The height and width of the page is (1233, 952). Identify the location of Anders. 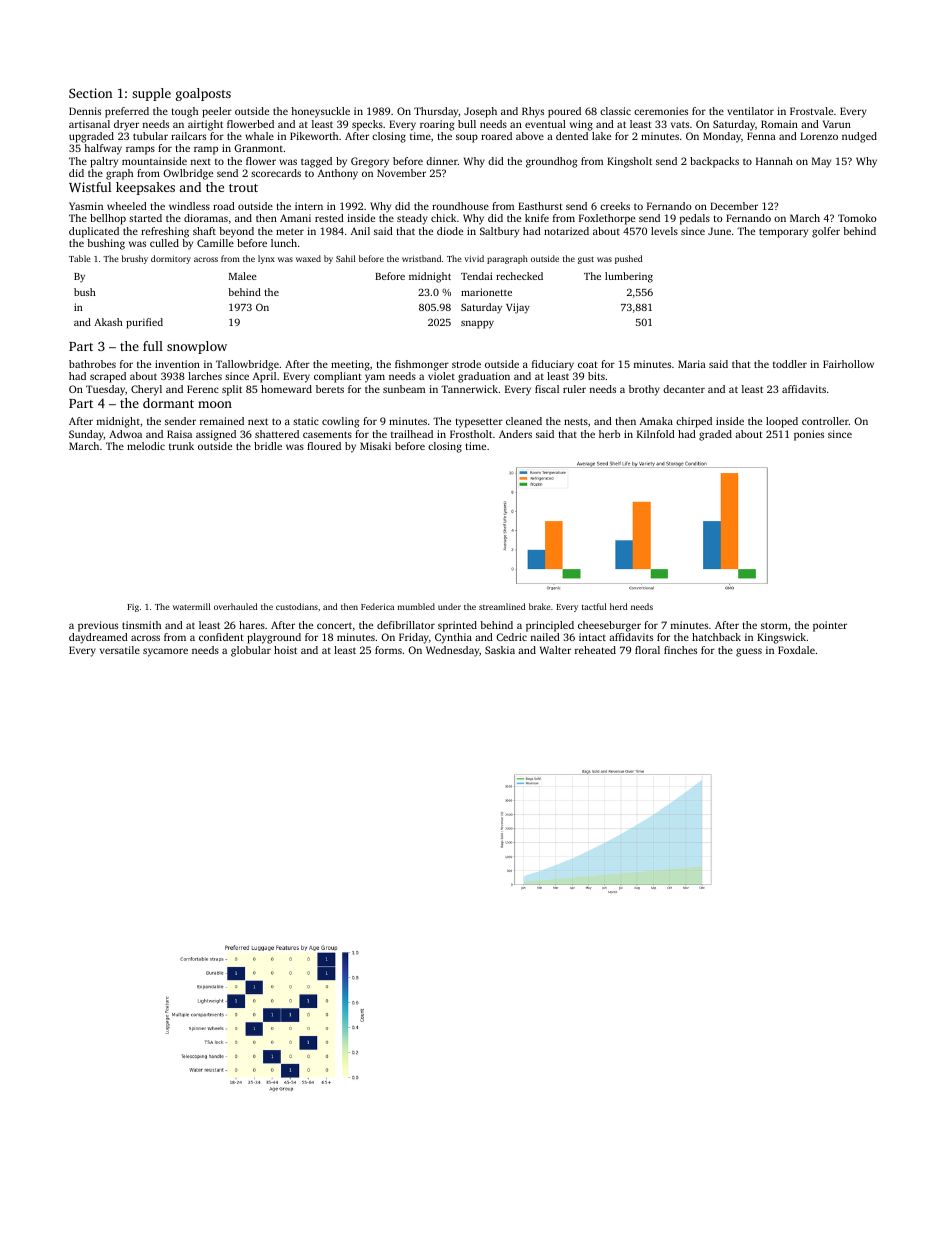
(515, 434).
